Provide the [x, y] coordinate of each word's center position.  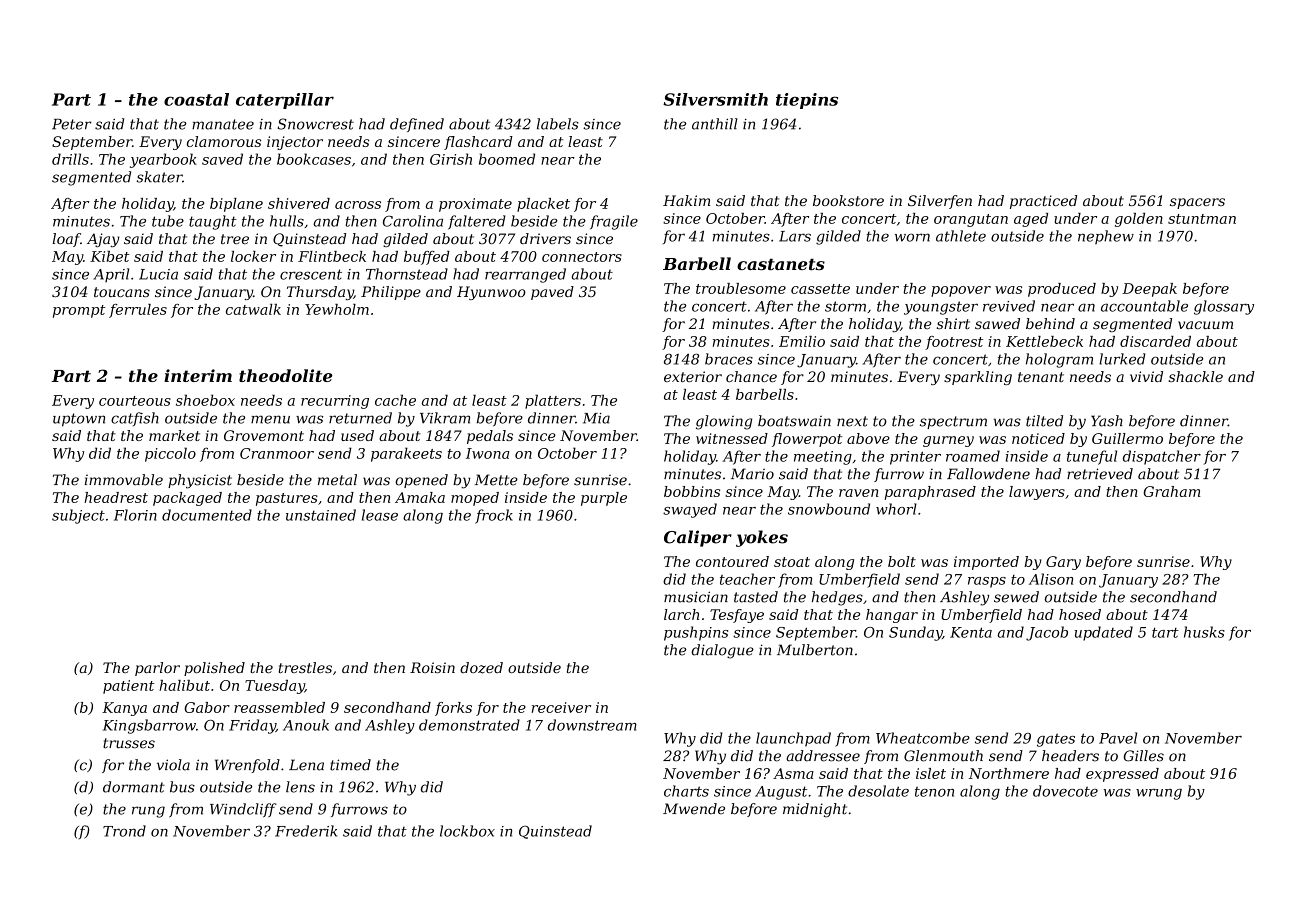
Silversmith [715, 99]
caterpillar [285, 101]
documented [207, 515]
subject [78, 516]
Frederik [306, 831]
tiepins [807, 101]
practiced [1043, 202]
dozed [481, 668]
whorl [896, 509]
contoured [732, 561]
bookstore [848, 200]
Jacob [1047, 633]
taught [213, 222]
